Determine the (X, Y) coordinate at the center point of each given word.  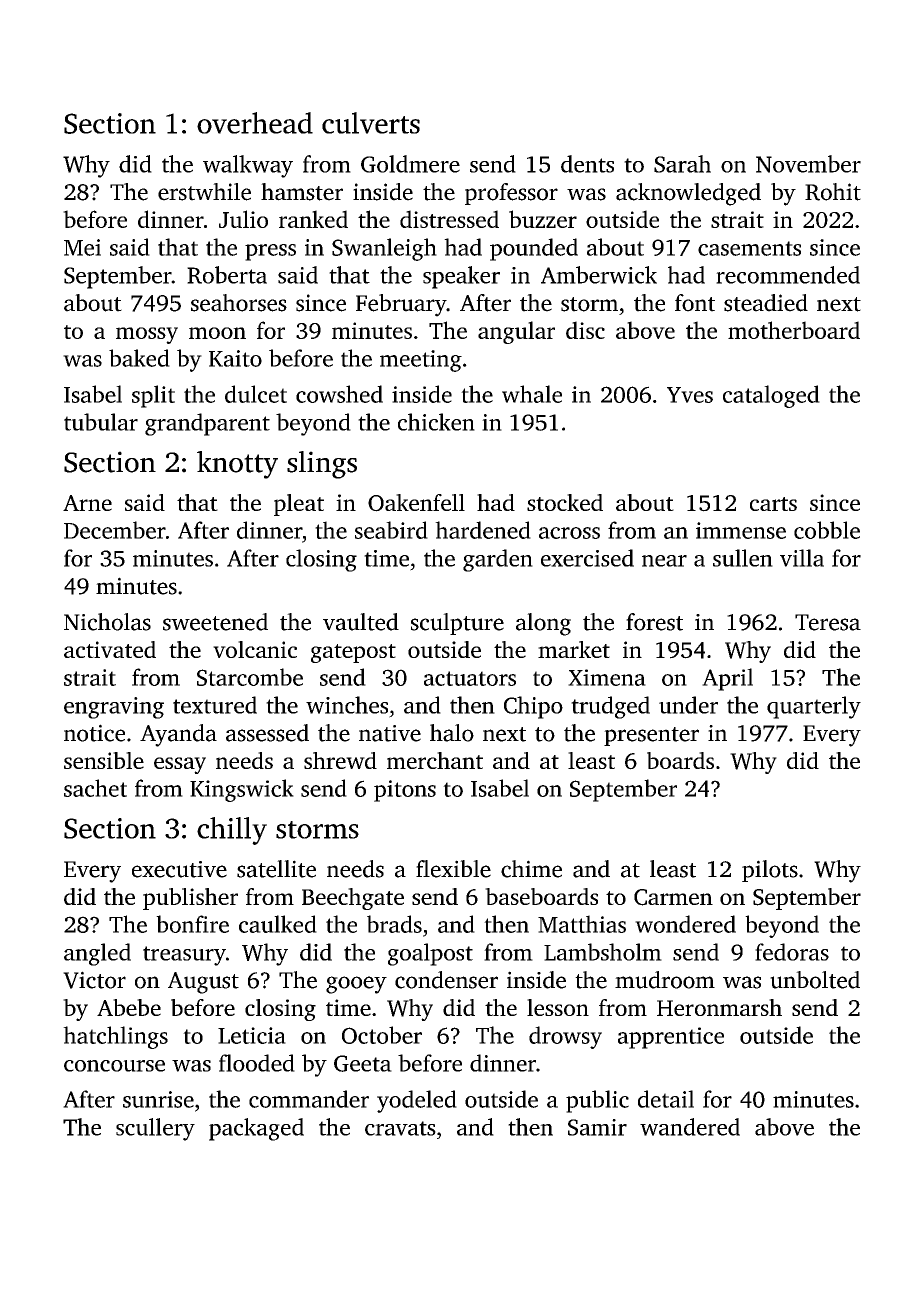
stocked (565, 502)
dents (587, 164)
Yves (690, 395)
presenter (651, 736)
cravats (400, 1128)
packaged (256, 1129)
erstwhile (204, 192)
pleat (299, 505)
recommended (788, 275)
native (390, 733)
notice (94, 733)
